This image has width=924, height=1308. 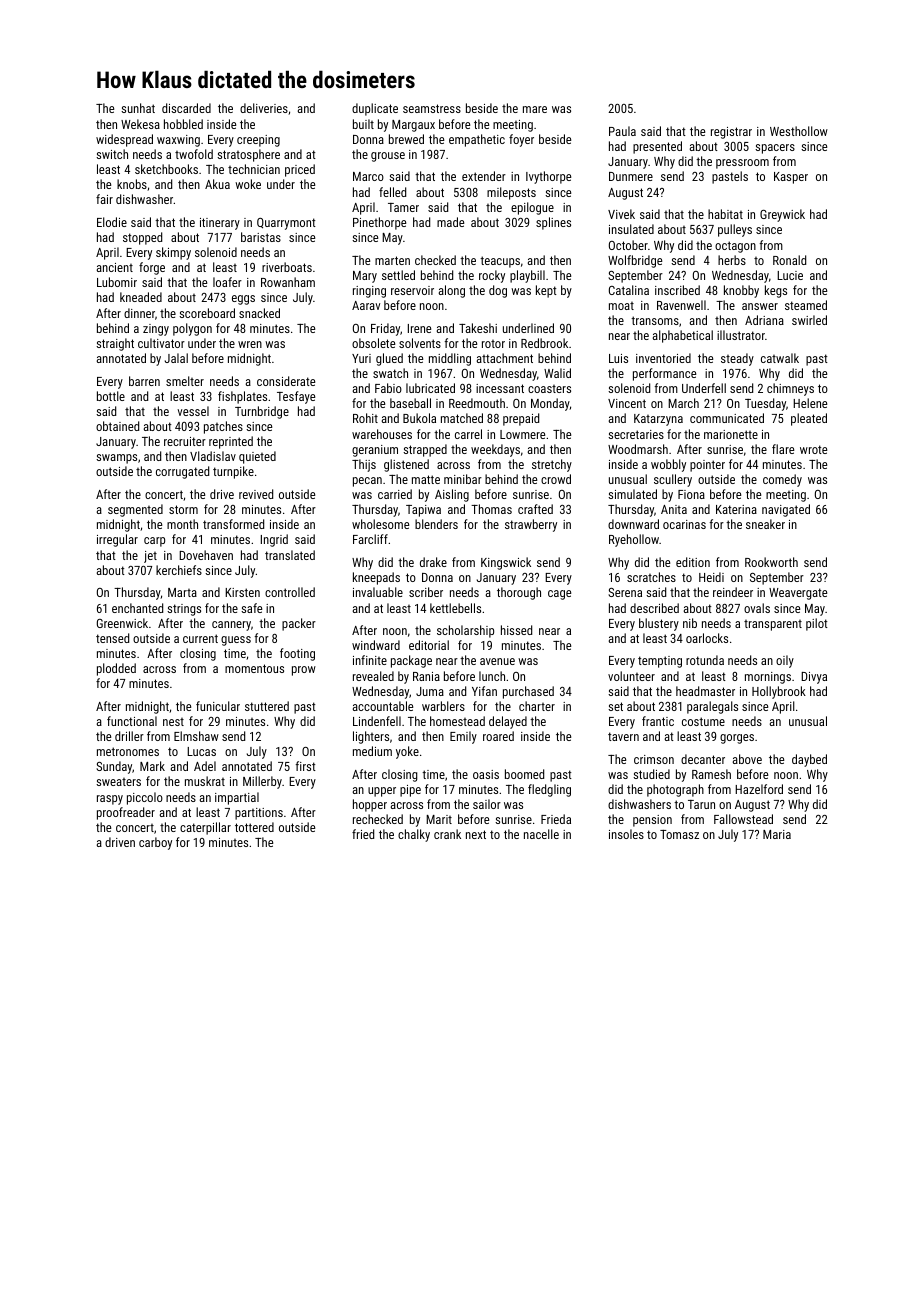 I want to click on recruiter, so click(x=185, y=441).
